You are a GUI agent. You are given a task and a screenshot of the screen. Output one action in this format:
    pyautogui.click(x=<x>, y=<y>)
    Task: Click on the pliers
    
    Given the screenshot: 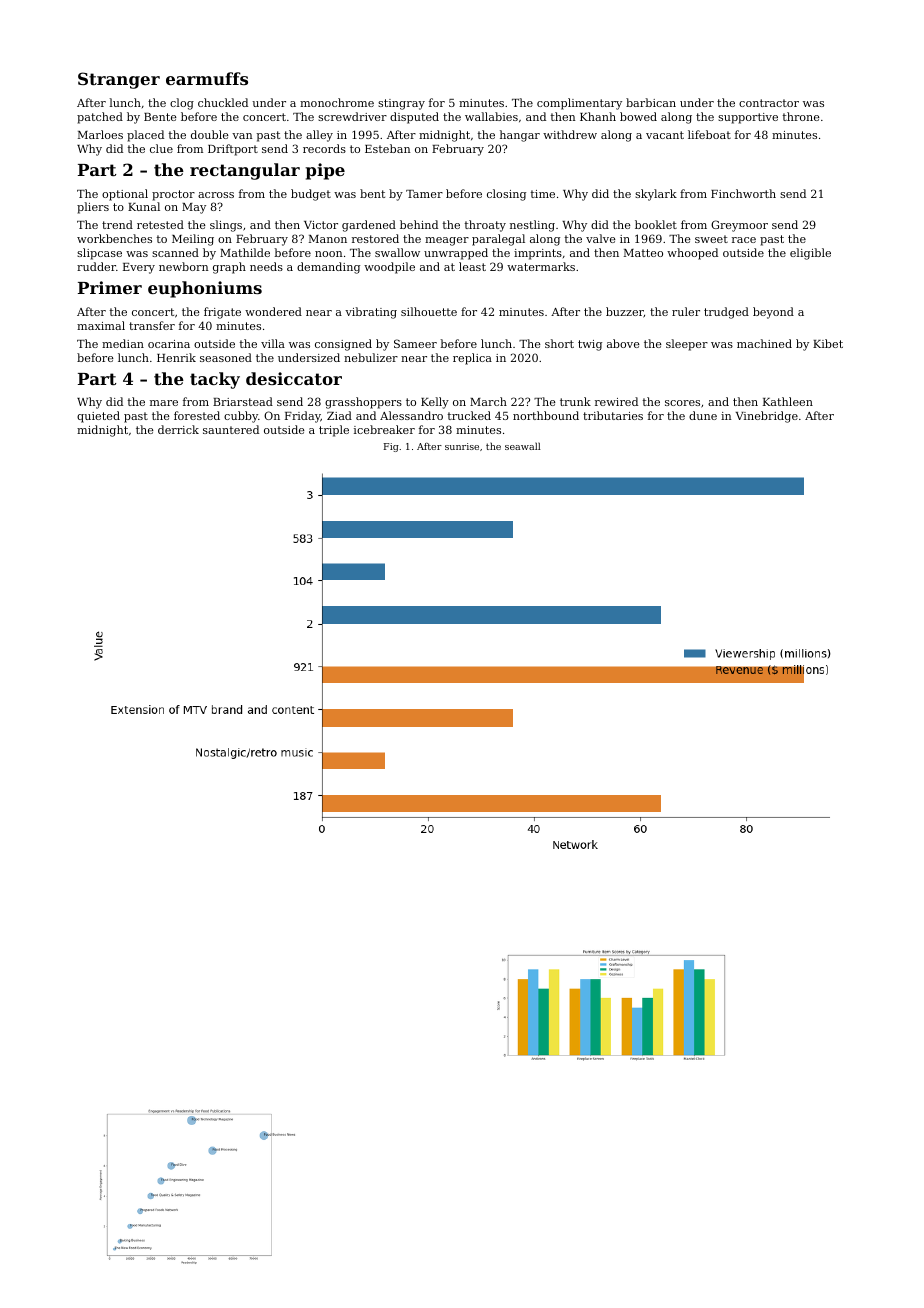 What is the action you would take?
    pyautogui.click(x=93, y=208)
